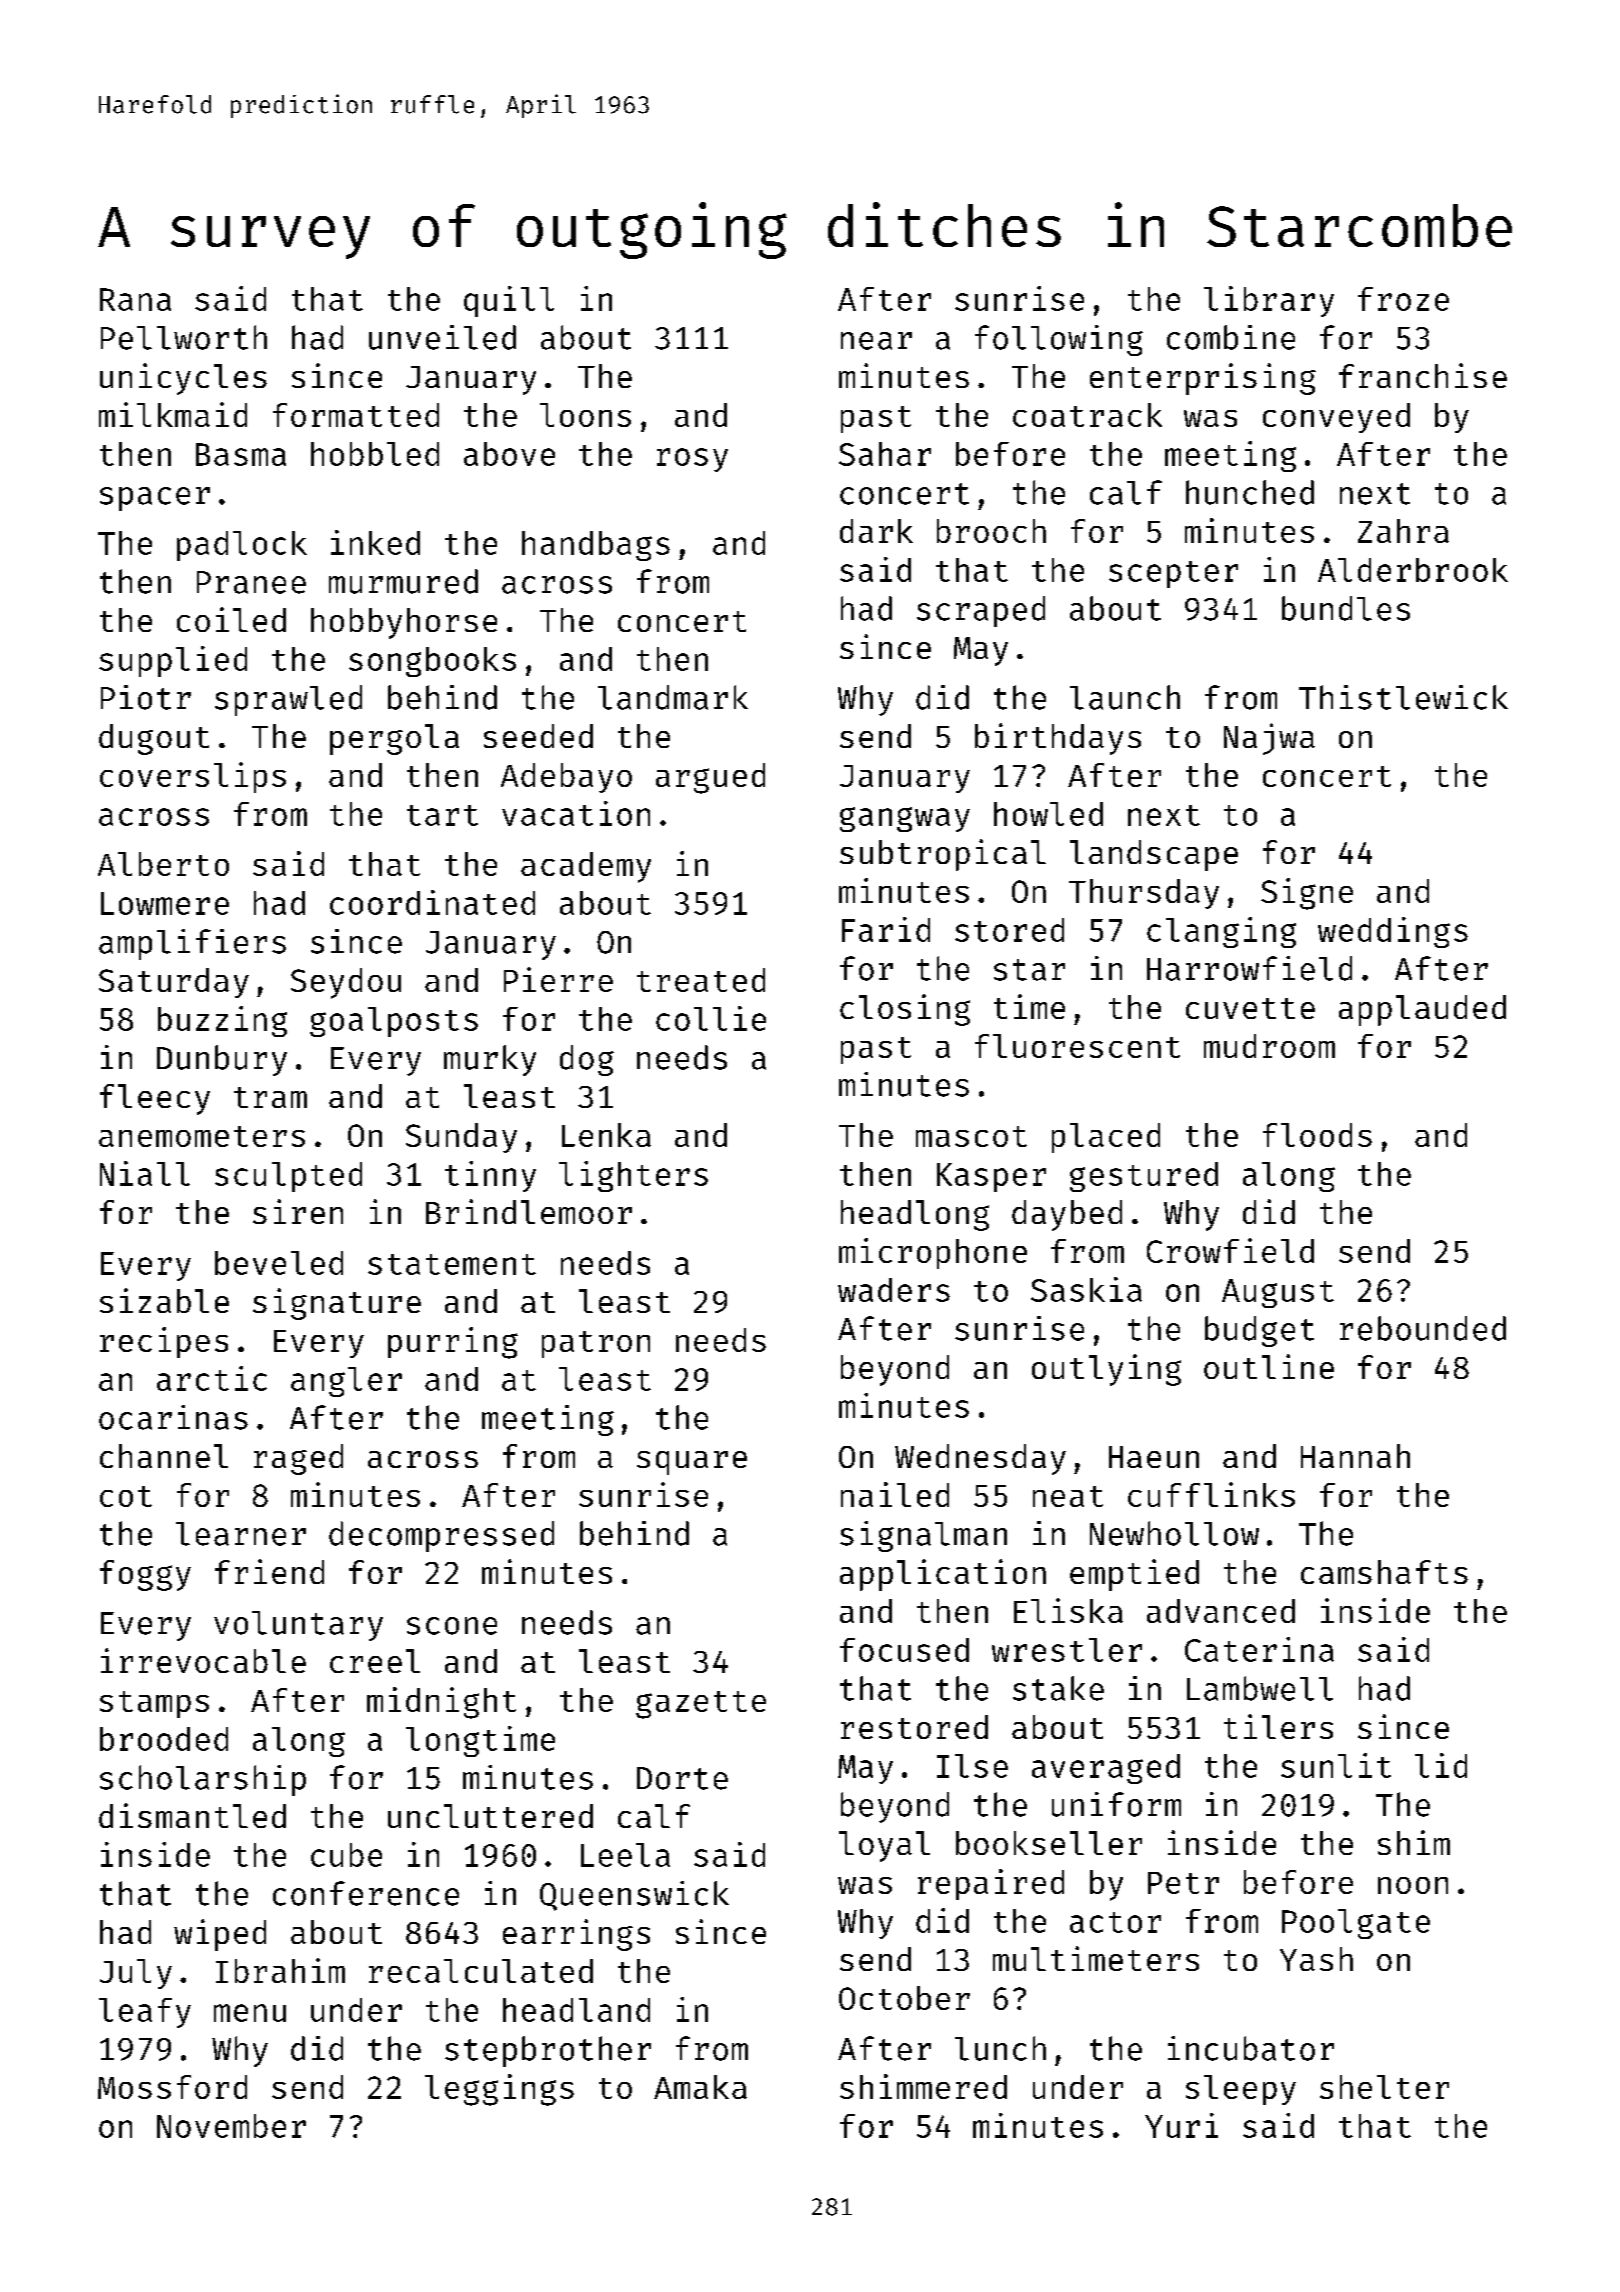 The height and width of the screenshot is (2292, 1620). What do you see at coordinates (231, 2126) in the screenshot?
I see `November` at bounding box center [231, 2126].
